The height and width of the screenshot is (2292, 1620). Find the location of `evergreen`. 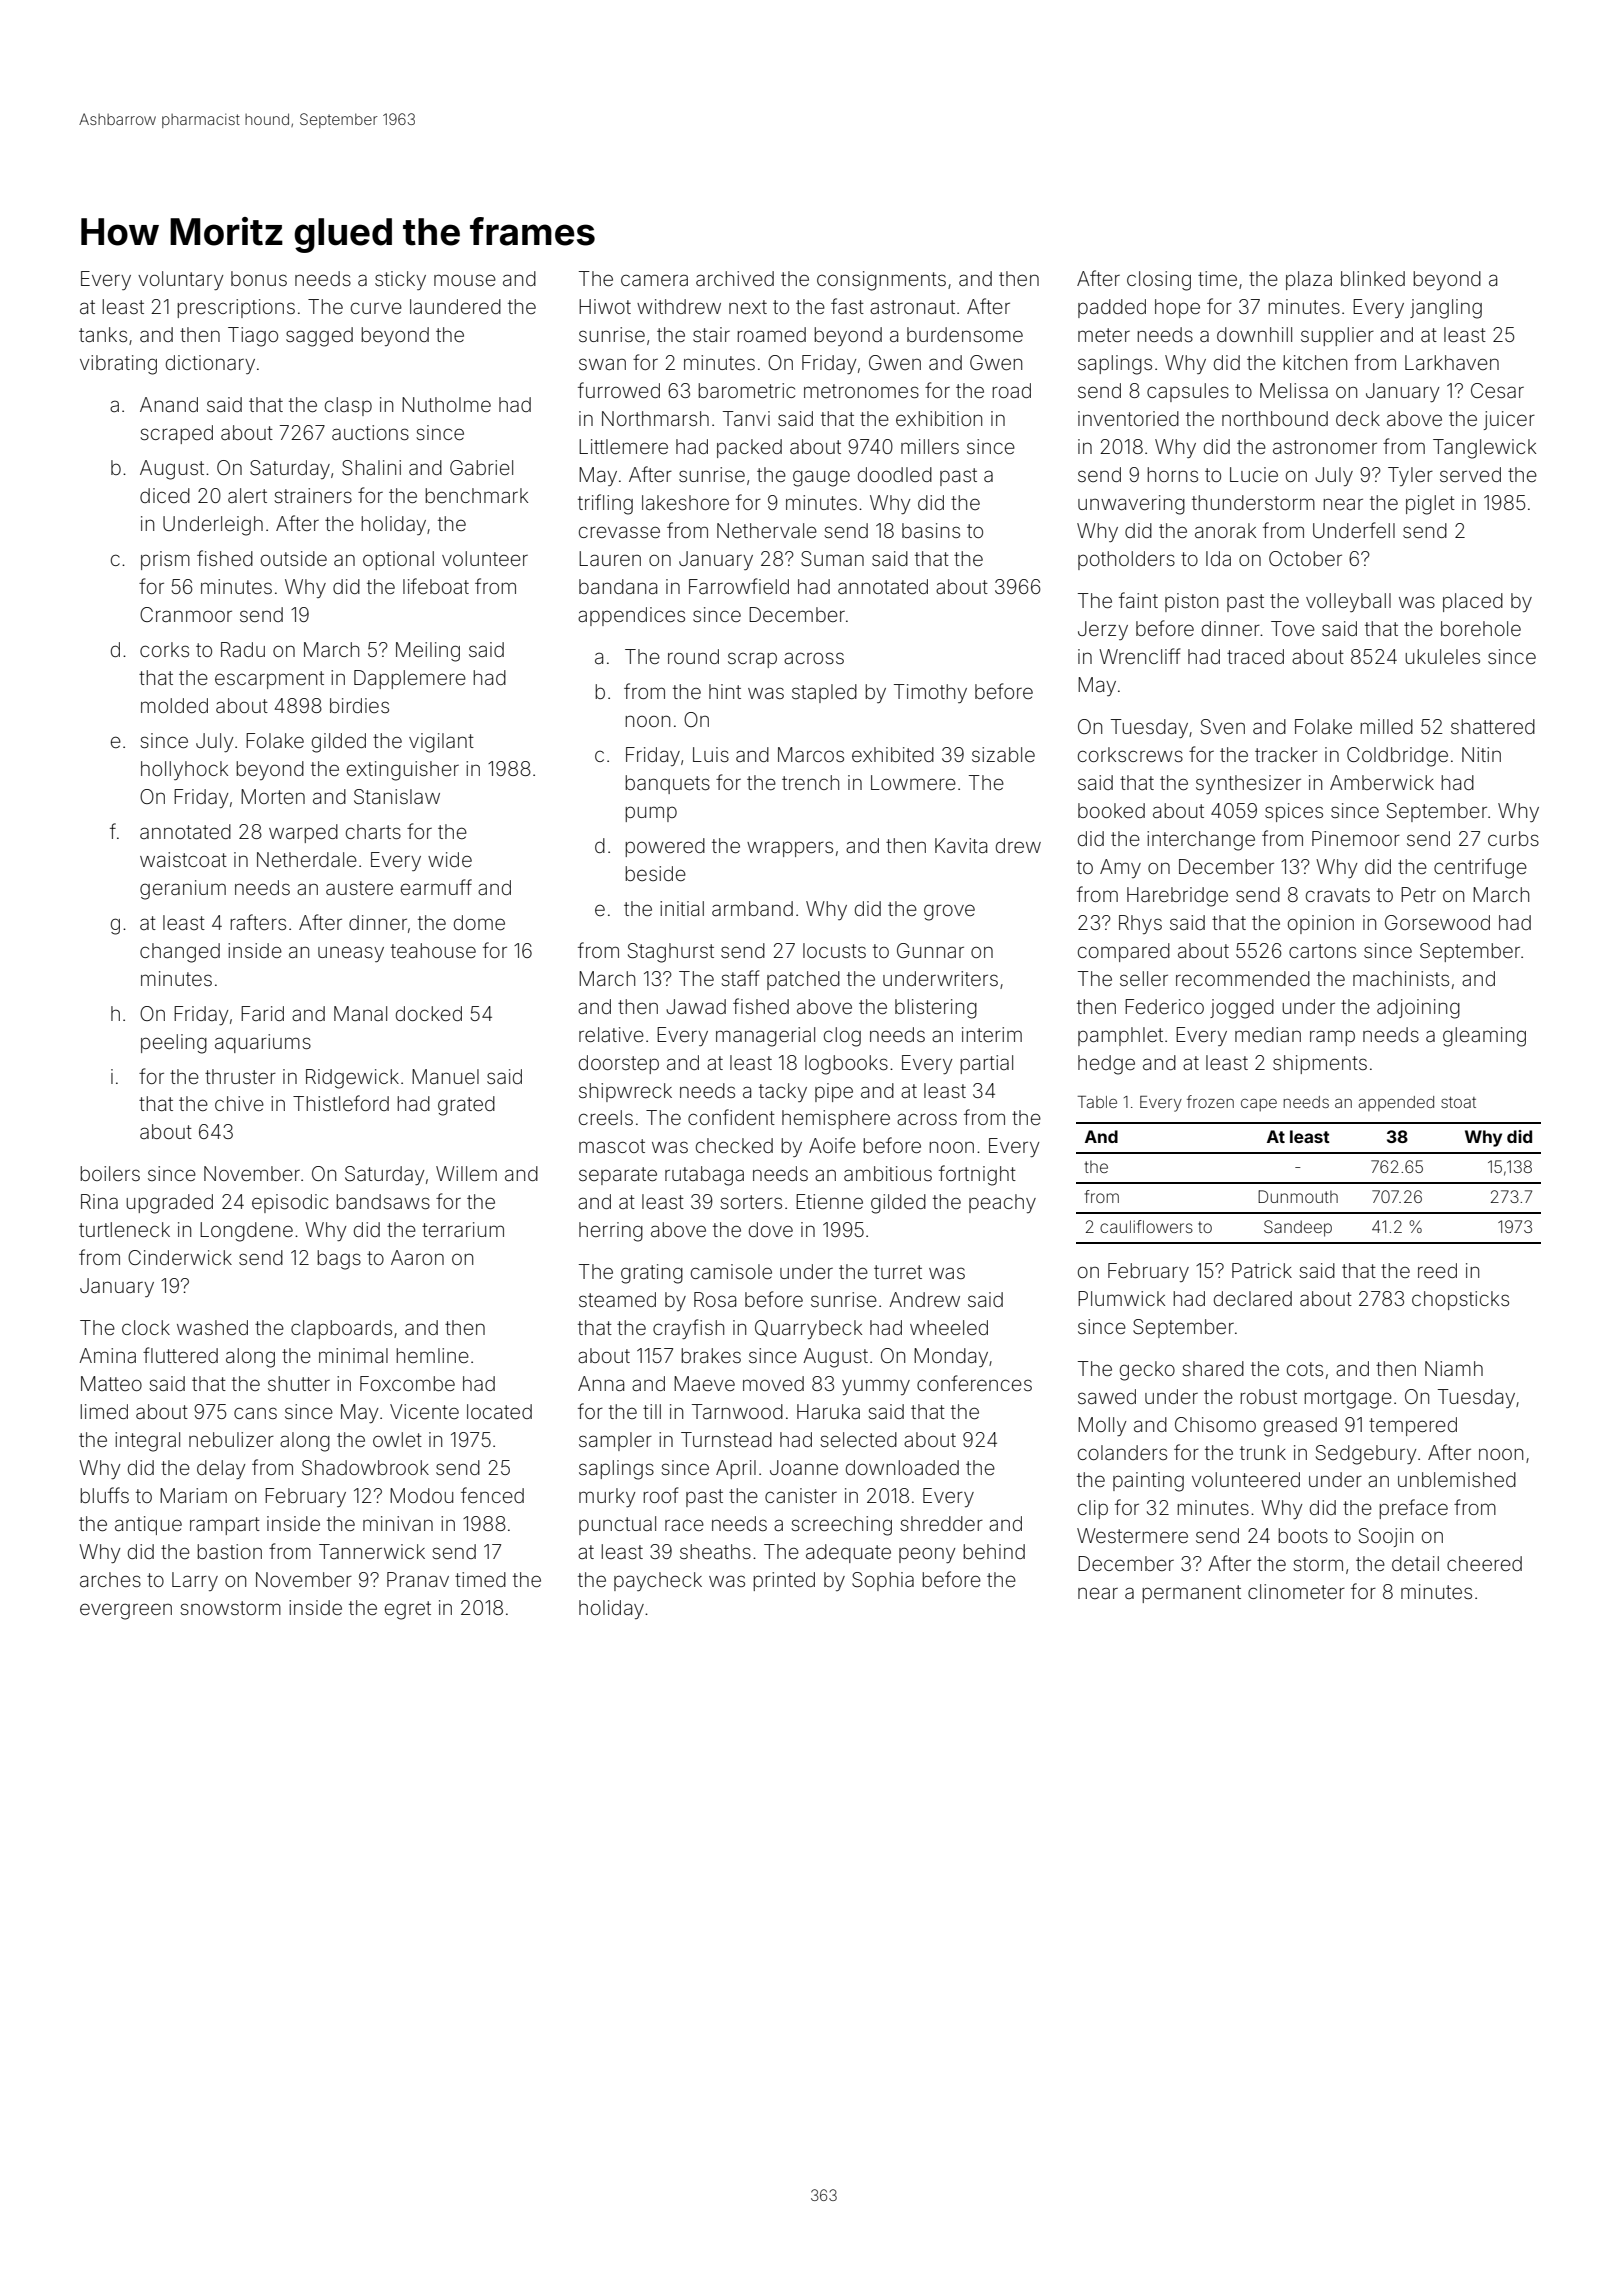

evergreen is located at coordinates (126, 1611).
